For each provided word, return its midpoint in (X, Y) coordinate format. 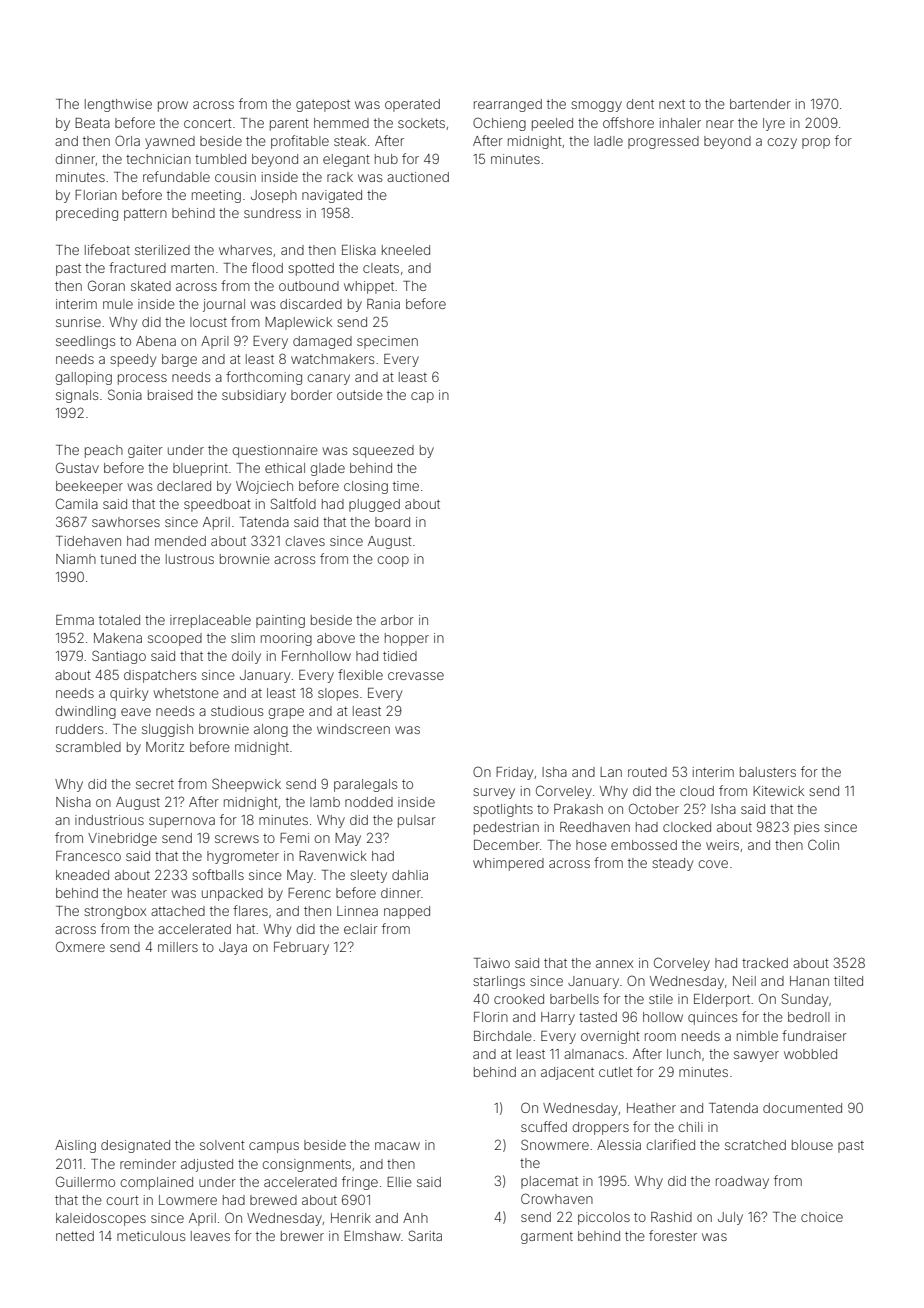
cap (422, 397)
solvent (222, 1145)
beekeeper (89, 487)
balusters (768, 772)
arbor (397, 620)
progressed (663, 142)
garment (547, 1238)
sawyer (756, 1056)
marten (192, 268)
